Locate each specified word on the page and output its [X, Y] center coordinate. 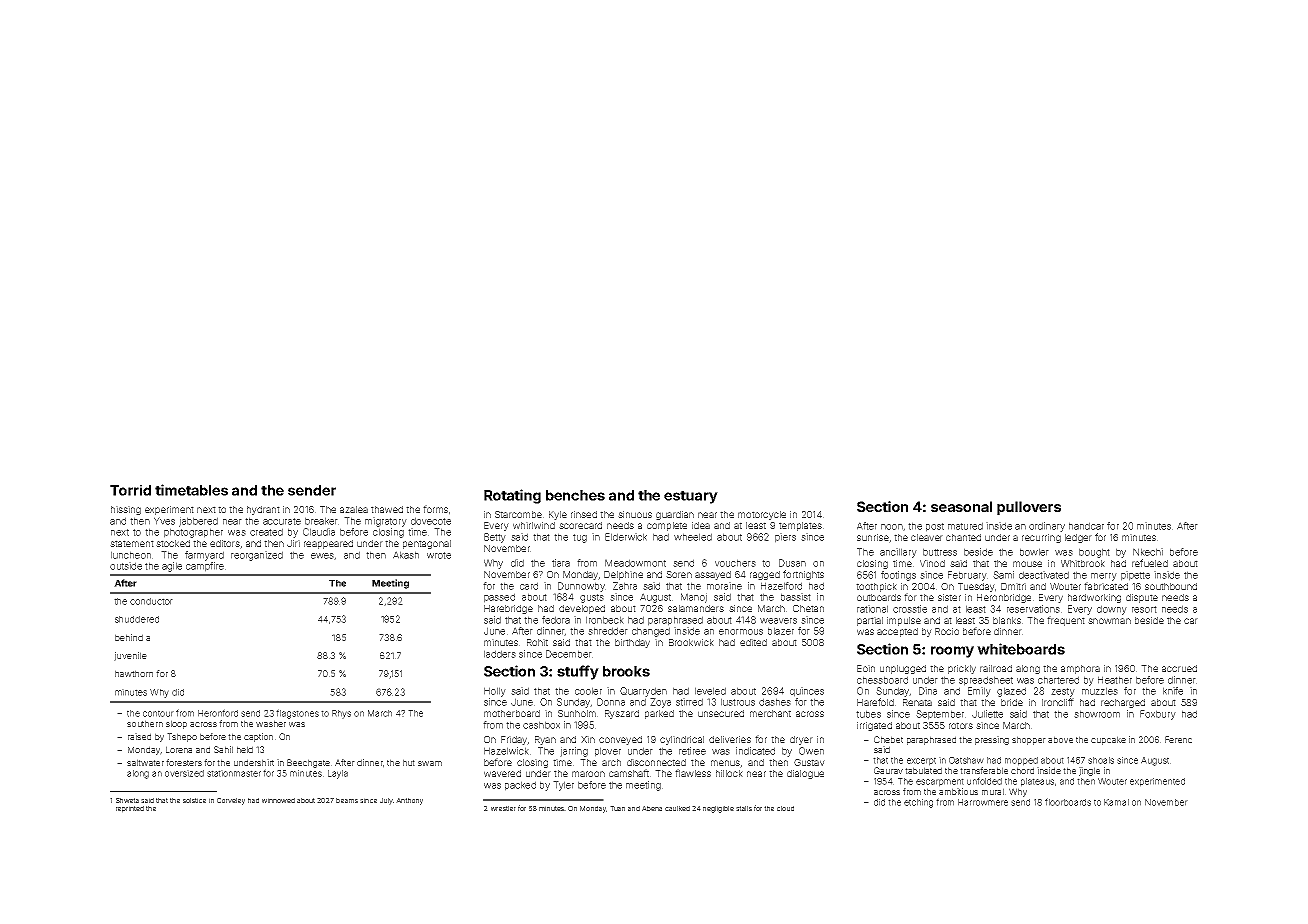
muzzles [1100, 691]
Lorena [179, 749]
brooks [626, 671]
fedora [556, 620]
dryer [801, 740]
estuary [691, 497]
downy [1112, 610]
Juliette [987, 714]
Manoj [694, 598]
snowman [1109, 621]
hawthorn [134, 673]
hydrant [263, 510]
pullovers [1029, 508]
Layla [338, 774]
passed [499, 598]
